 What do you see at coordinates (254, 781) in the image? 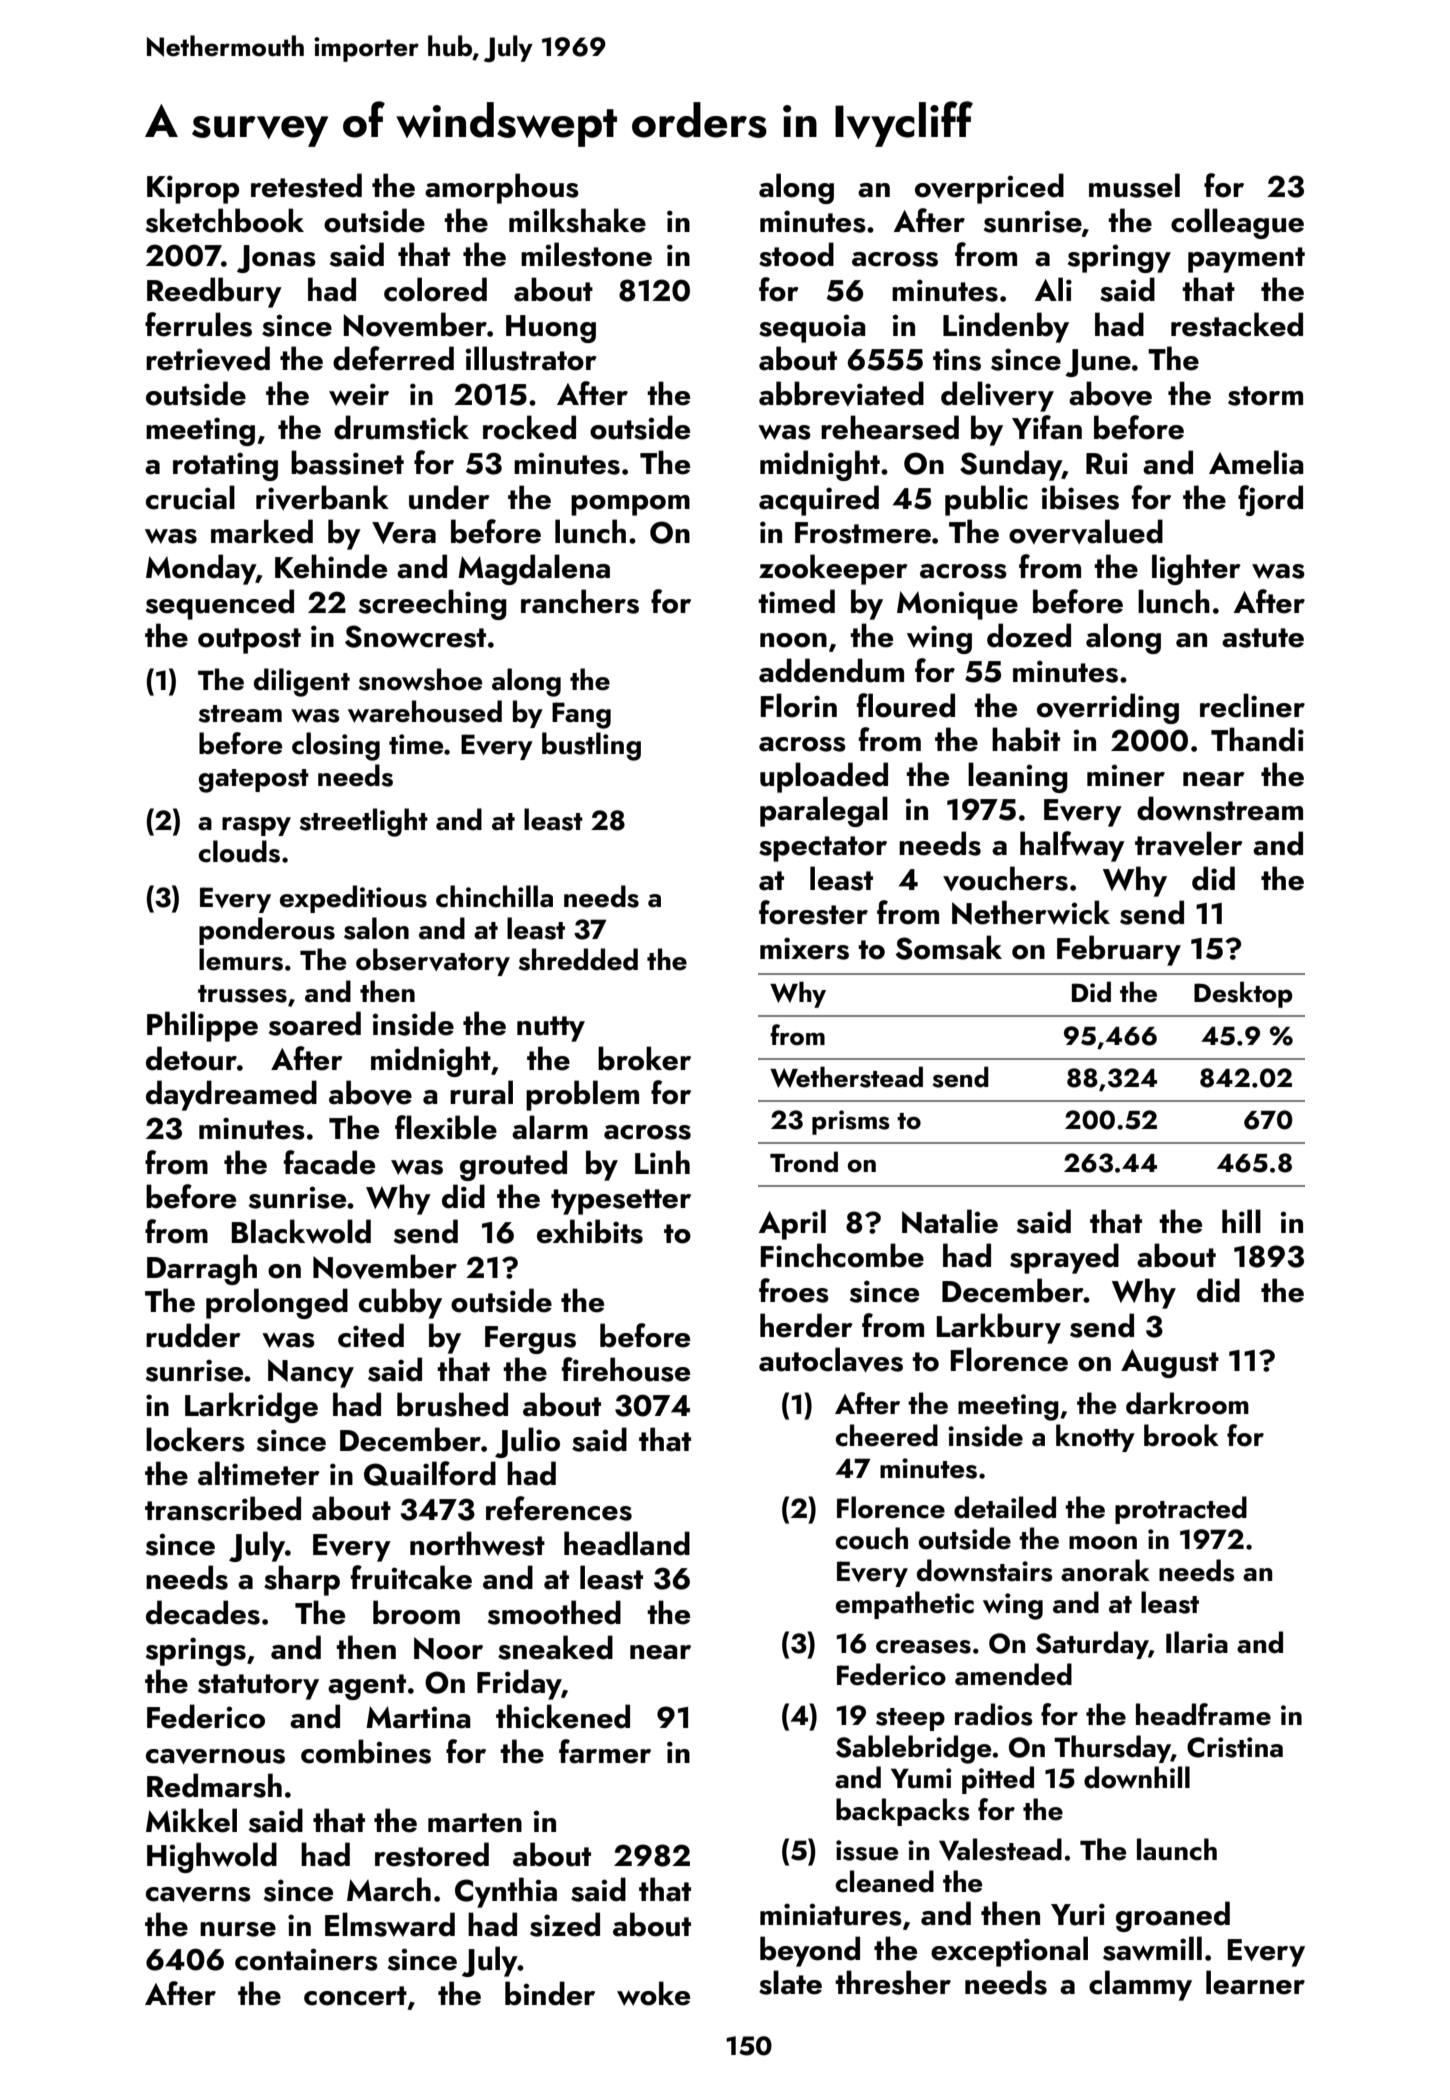
I see `gatepost` at bounding box center [254, 781].
